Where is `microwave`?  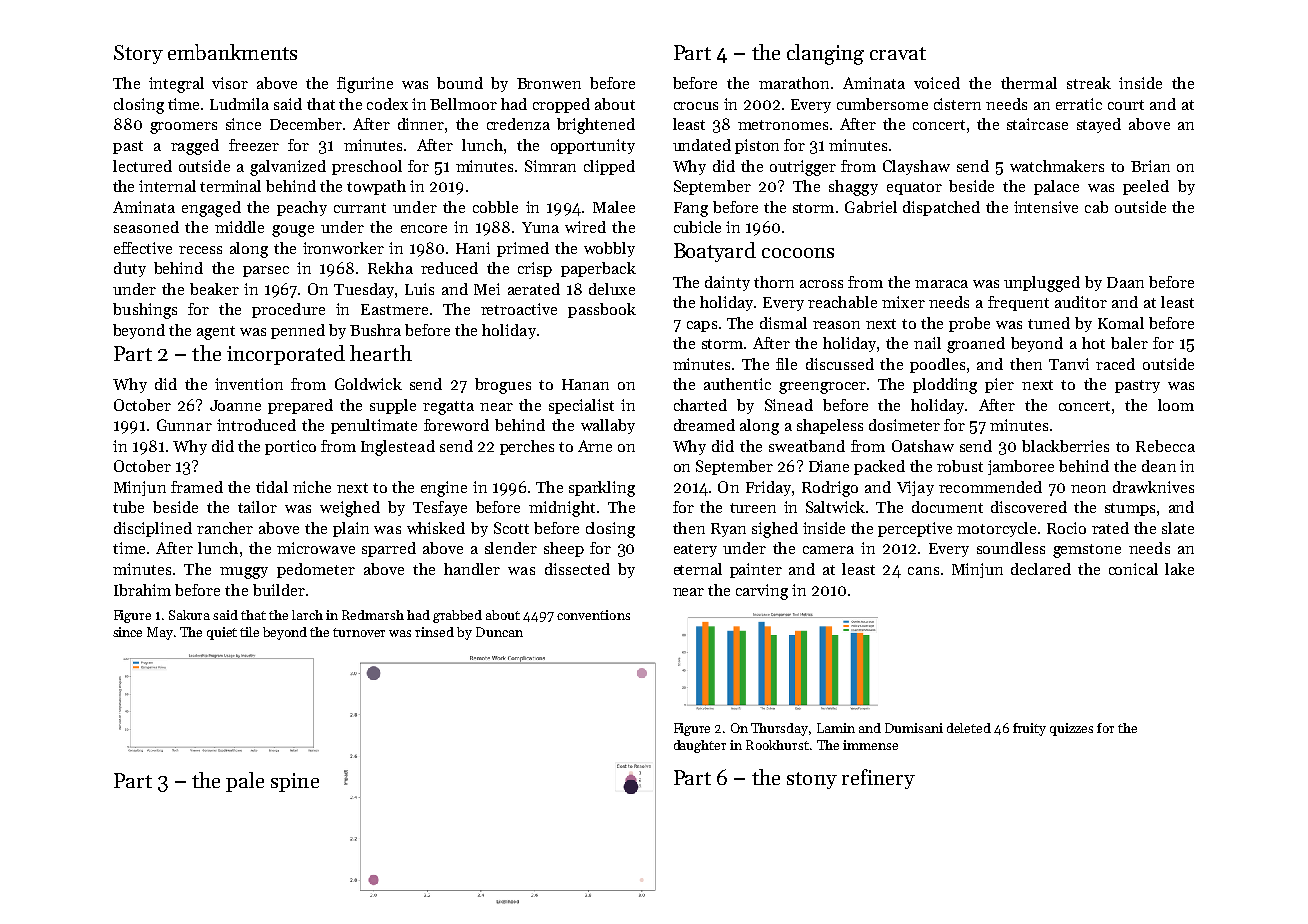 microwave is located at coordinates (316, 548).
